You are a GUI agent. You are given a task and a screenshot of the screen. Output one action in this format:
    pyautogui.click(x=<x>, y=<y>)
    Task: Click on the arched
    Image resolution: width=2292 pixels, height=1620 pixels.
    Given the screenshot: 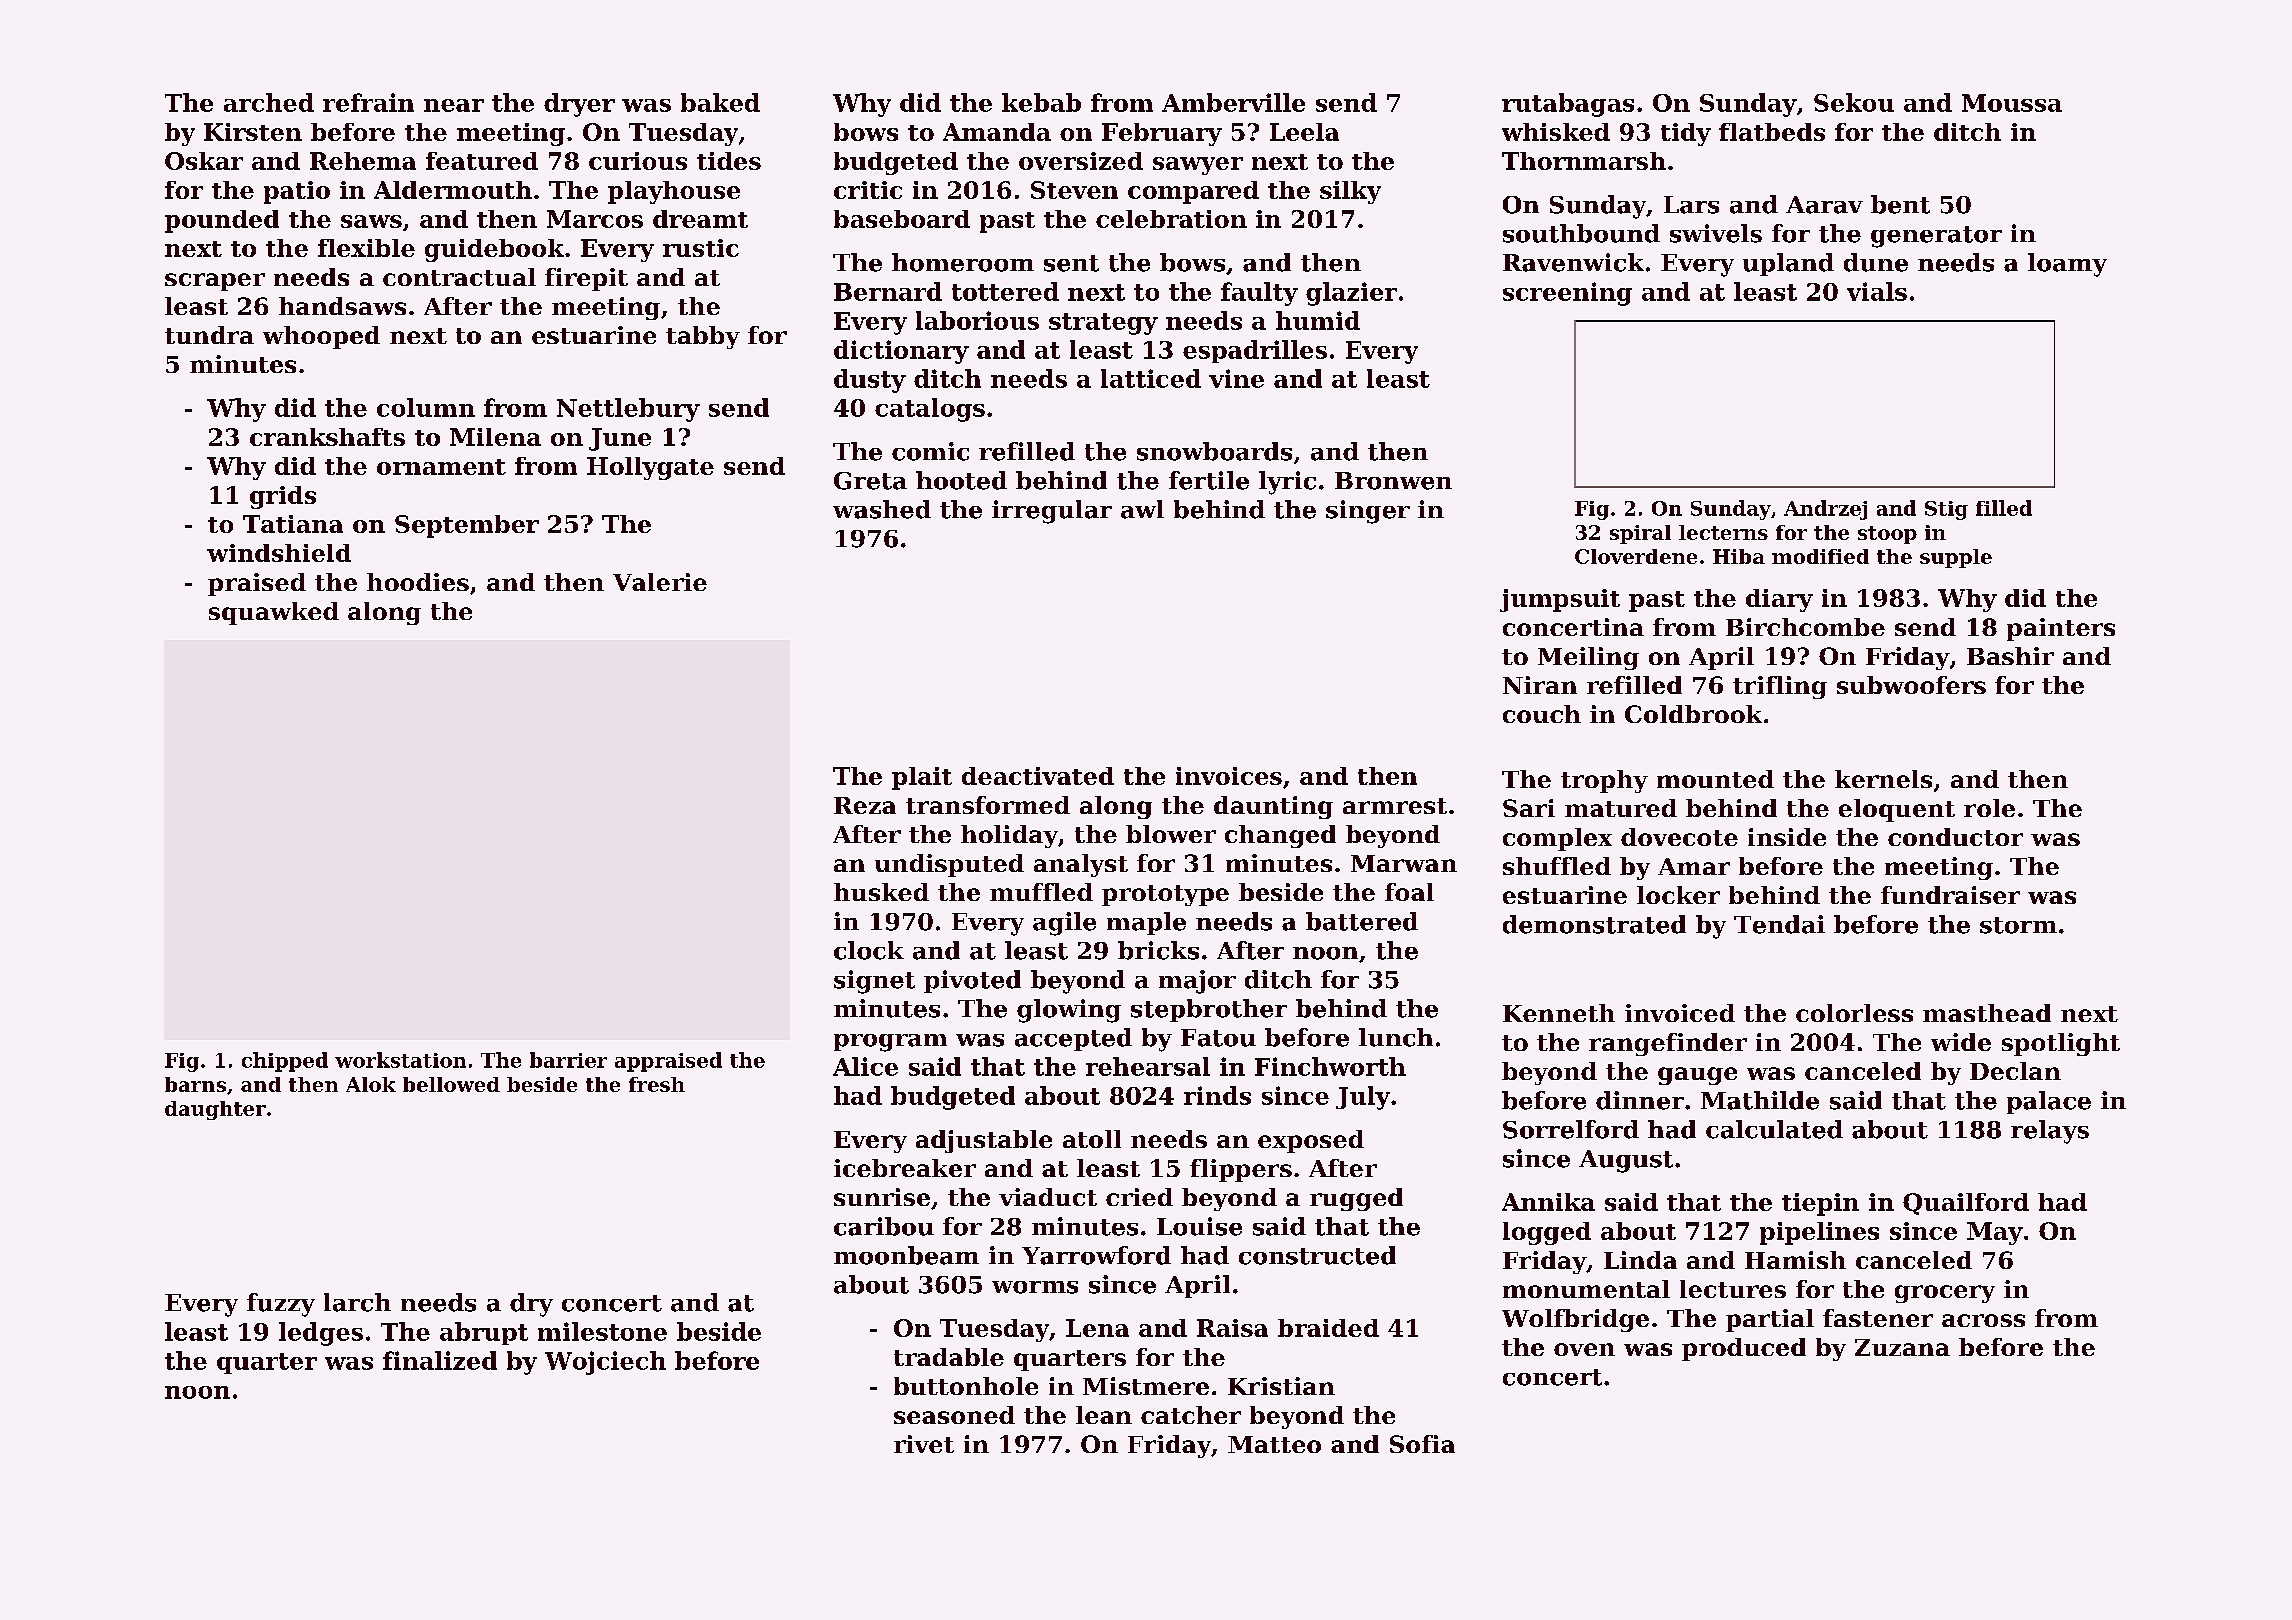 What is the action you would take?
    pyautogui.click(x=269, y=102)
